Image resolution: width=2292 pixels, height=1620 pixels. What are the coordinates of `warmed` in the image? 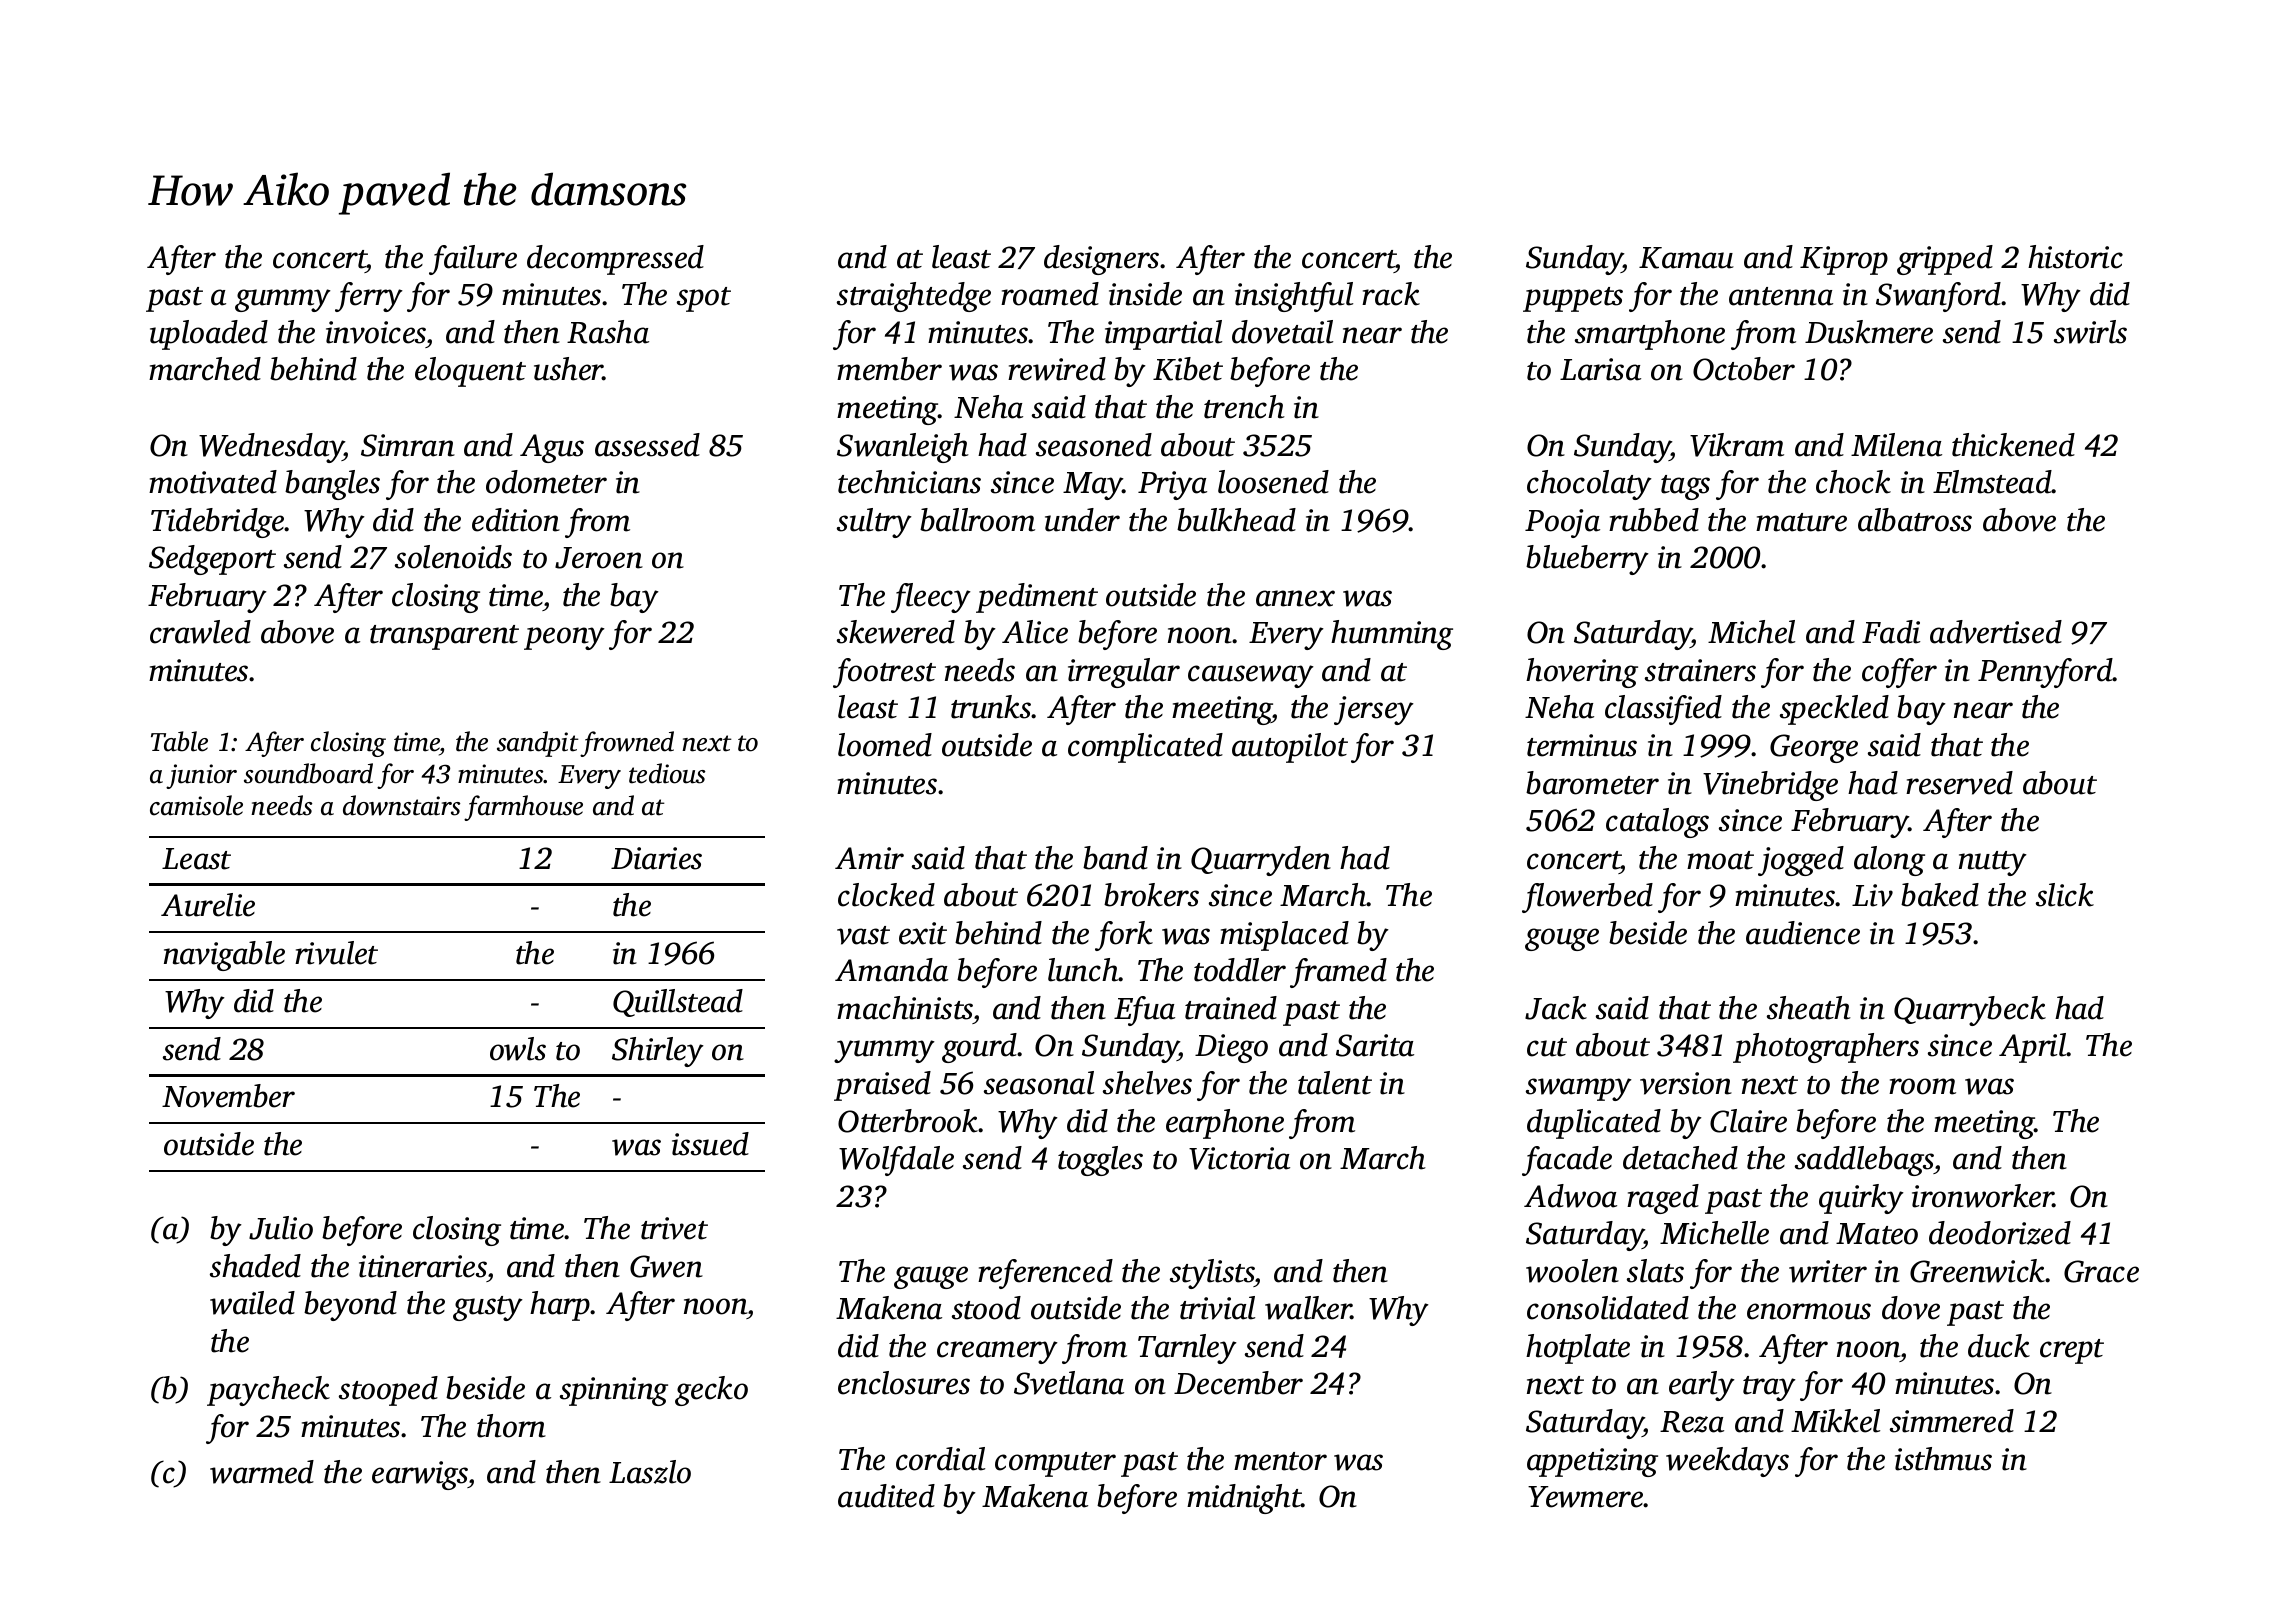 It's located at (262, 1472).
